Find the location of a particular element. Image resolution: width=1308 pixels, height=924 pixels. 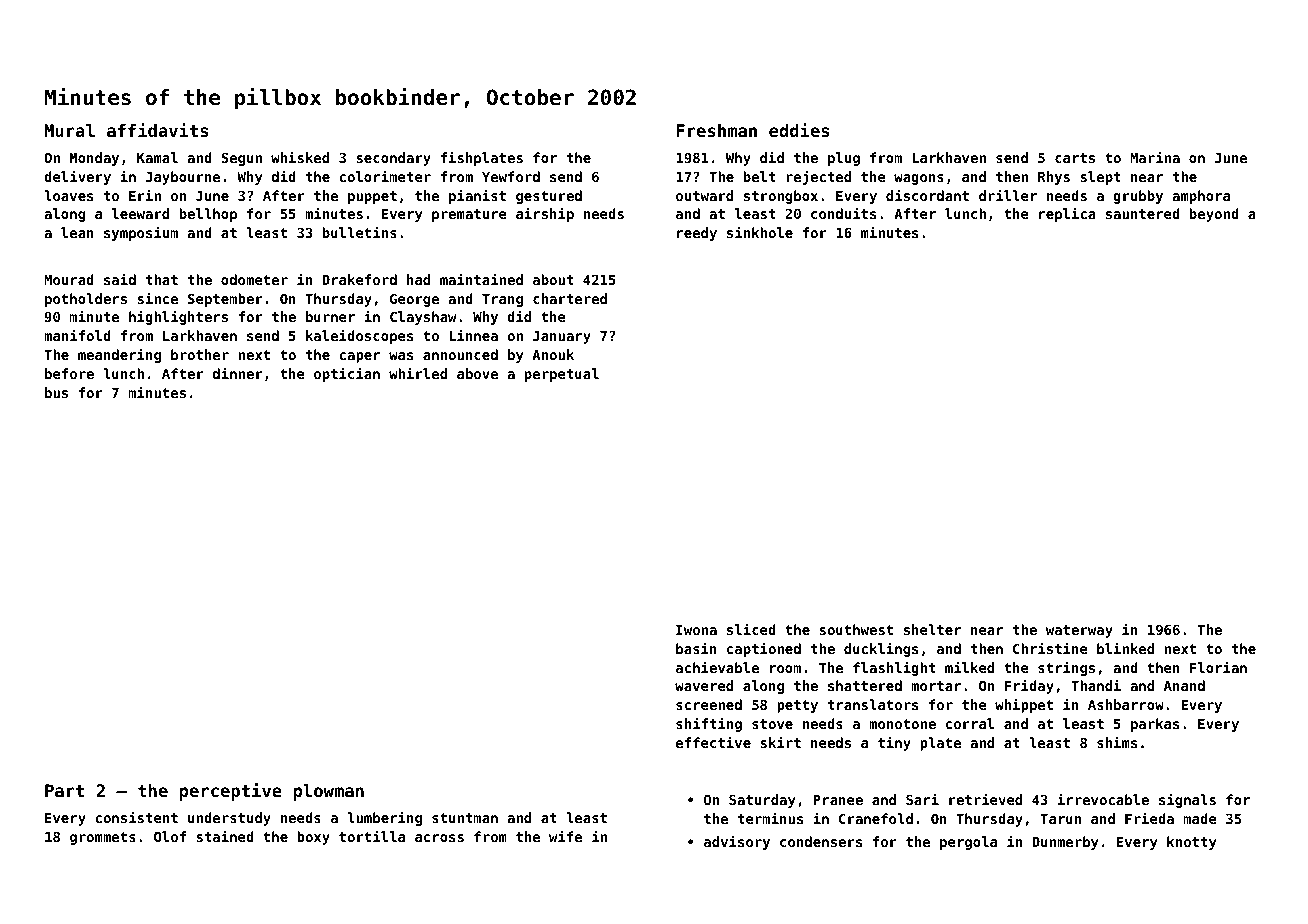

shelter is located at coordinates (932, 629).
